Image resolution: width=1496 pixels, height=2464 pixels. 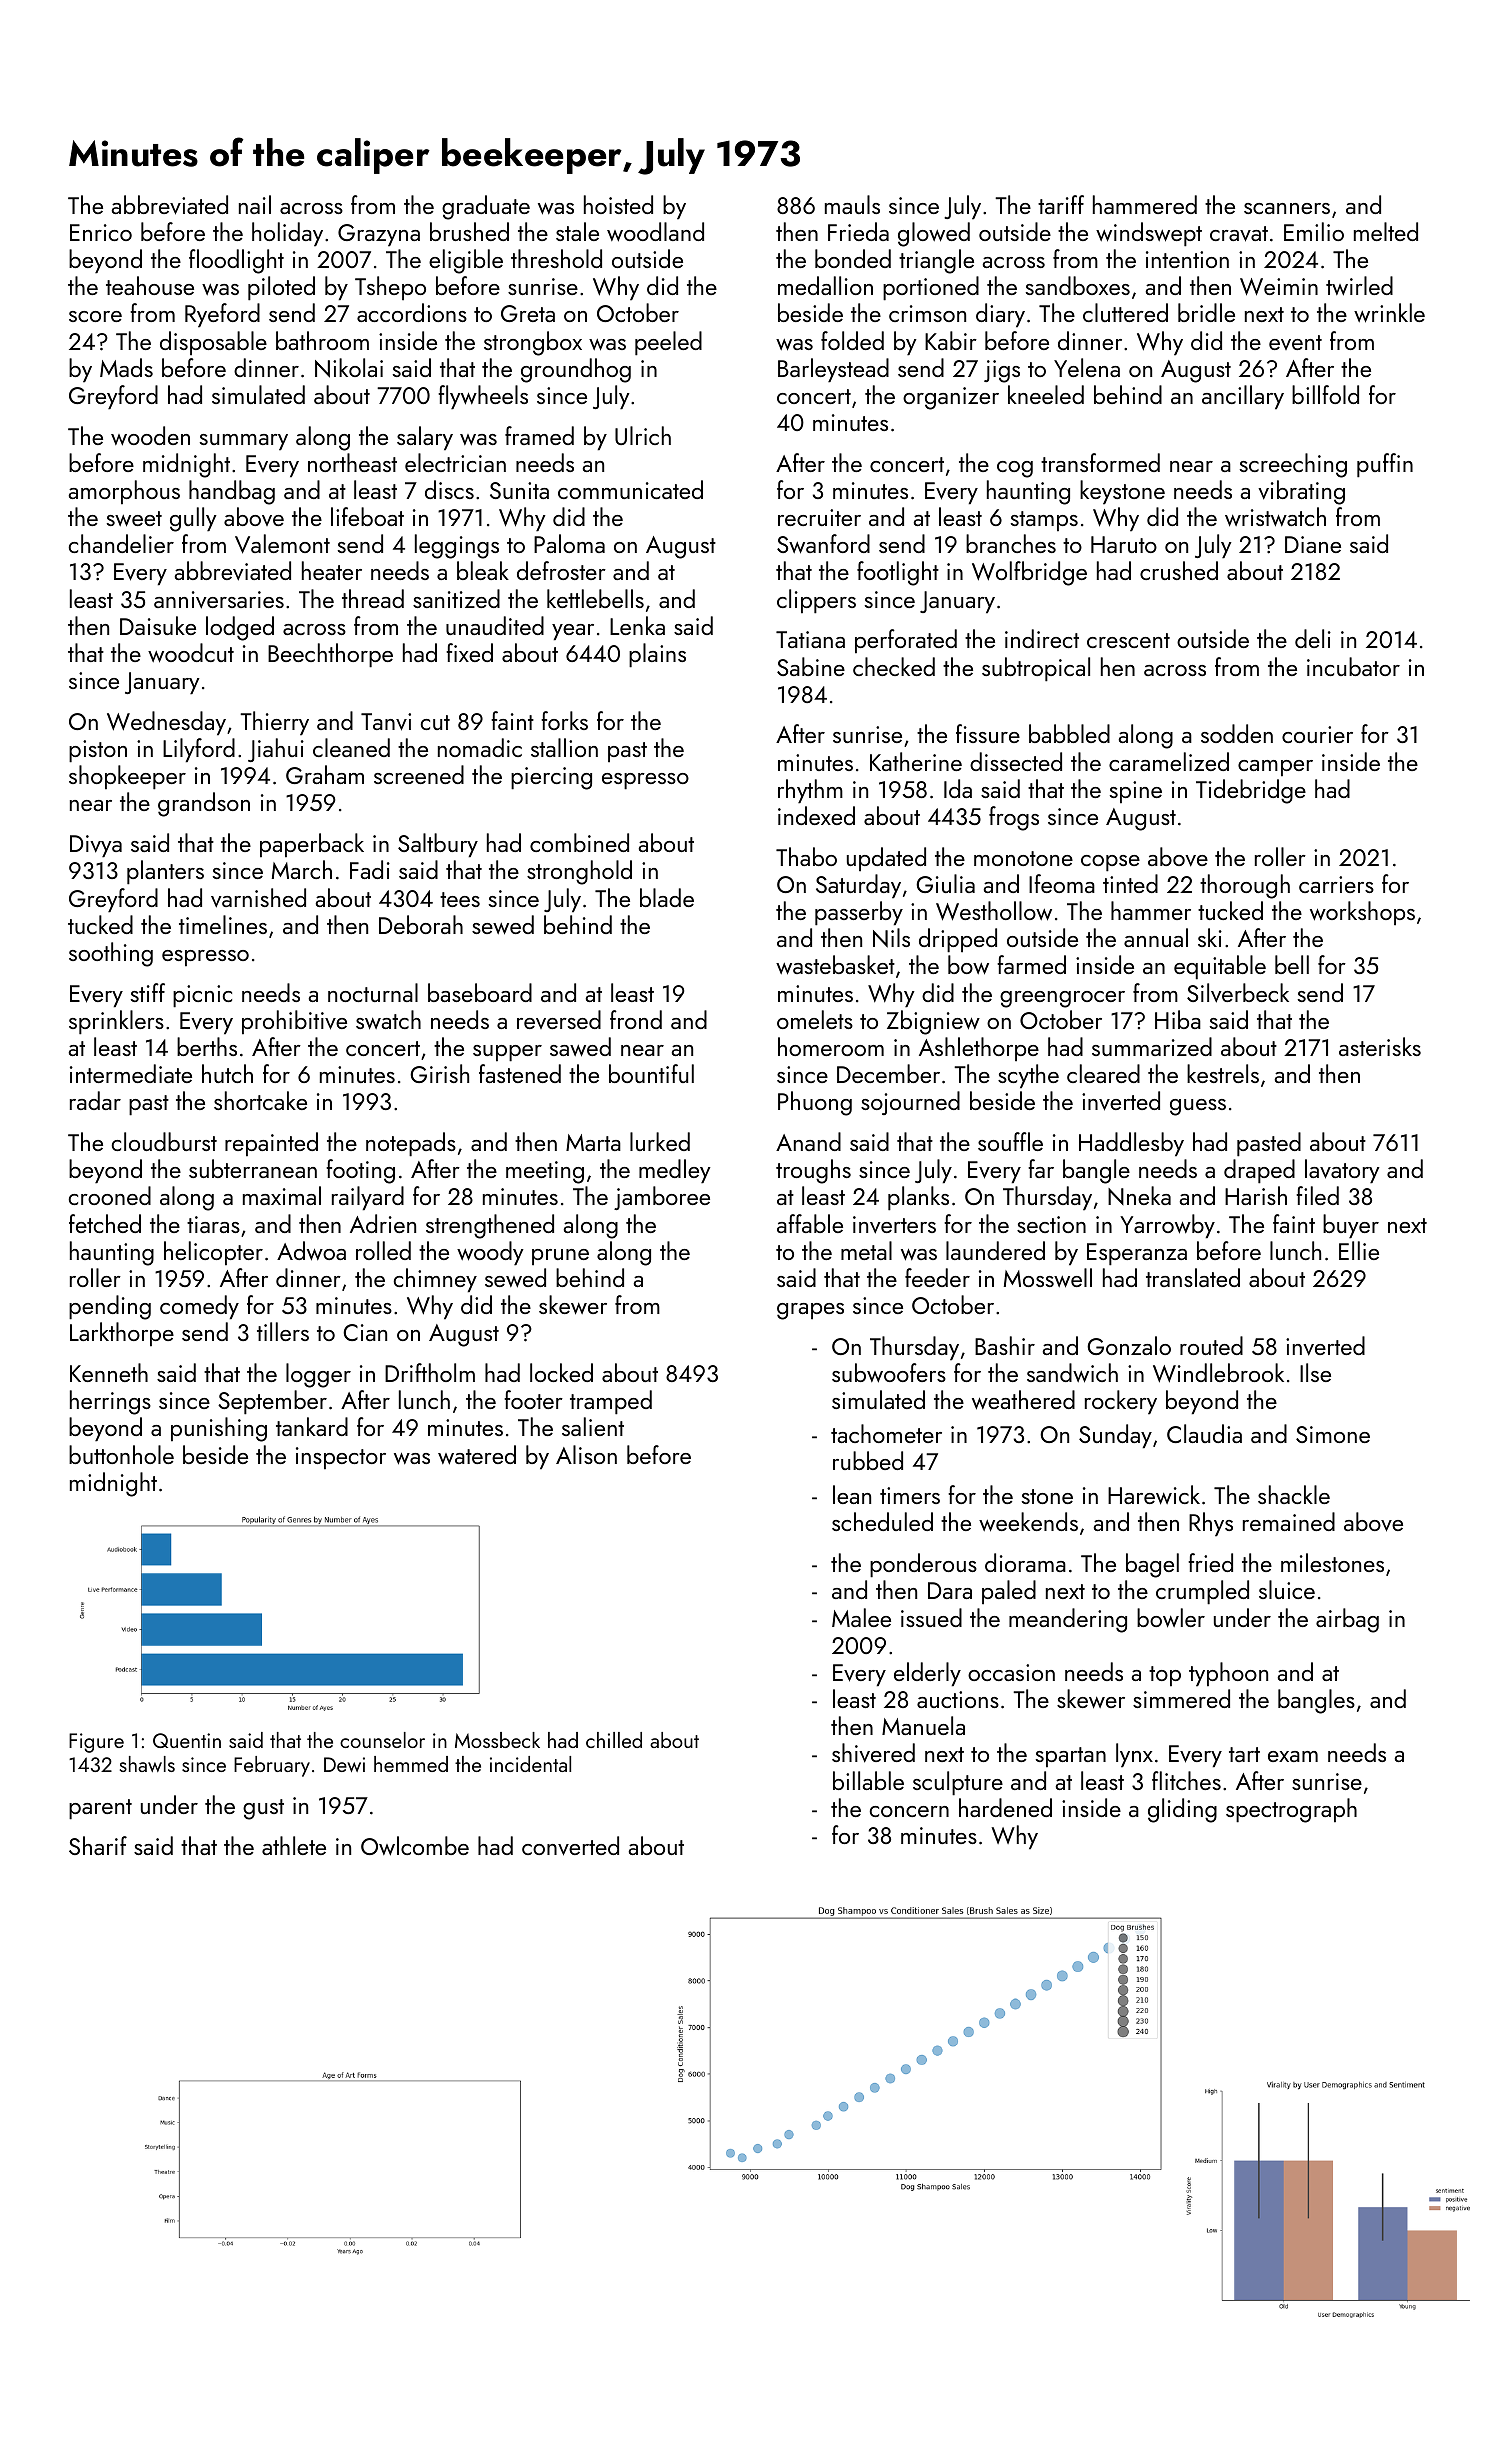 What do you see at coordinates (121, 1454) in the screenshot?
I see `buttonhole` at bounding box center [121, 1454].
